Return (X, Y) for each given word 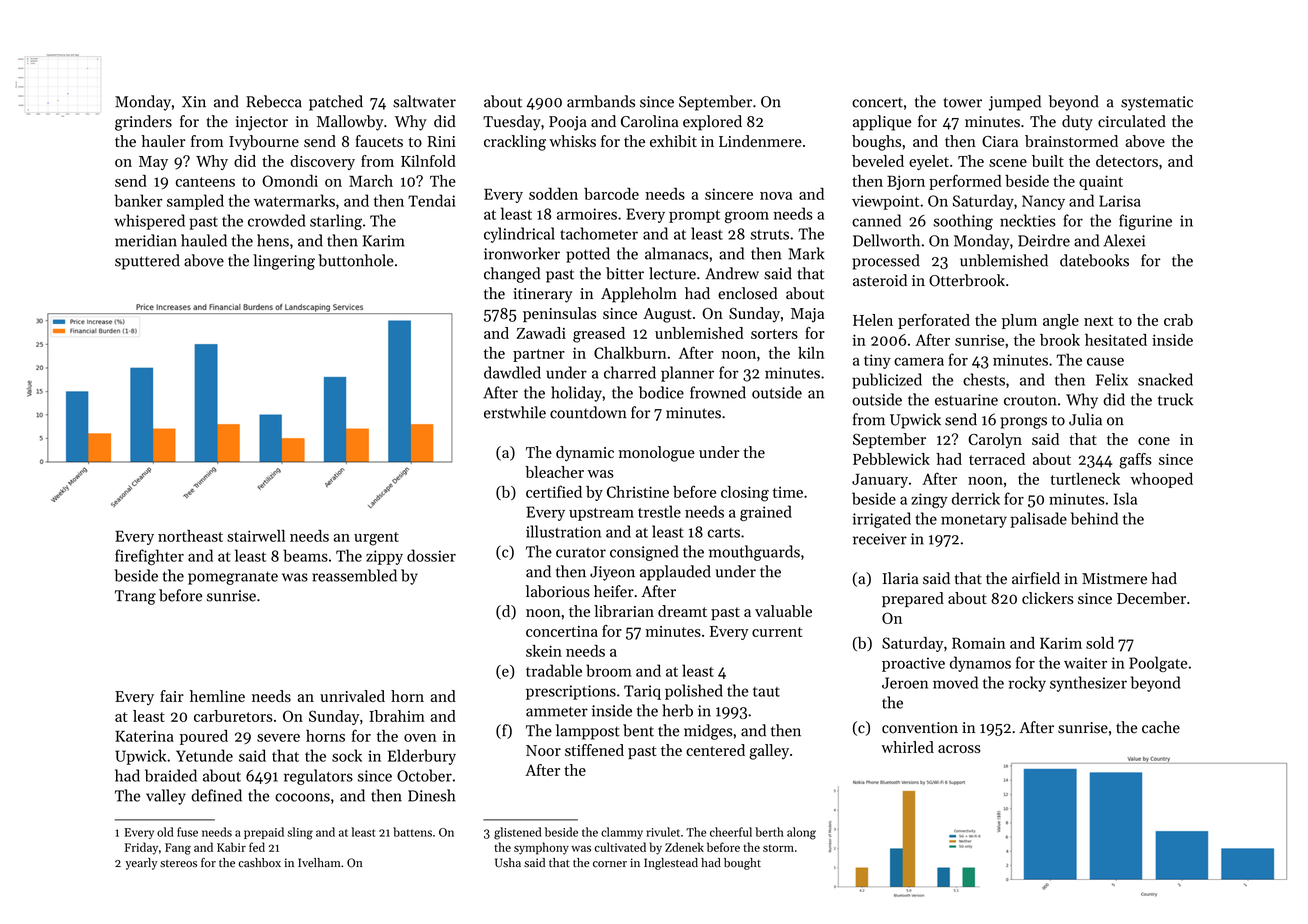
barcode (611, 194)
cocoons (302, 797)
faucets (379, 141)
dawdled (512, 372)
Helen (873, 320)
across (959, 749)
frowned (718, 392)
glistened (518, 833)
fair (172, 696)
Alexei (1124, 240)
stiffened (594, 750)
